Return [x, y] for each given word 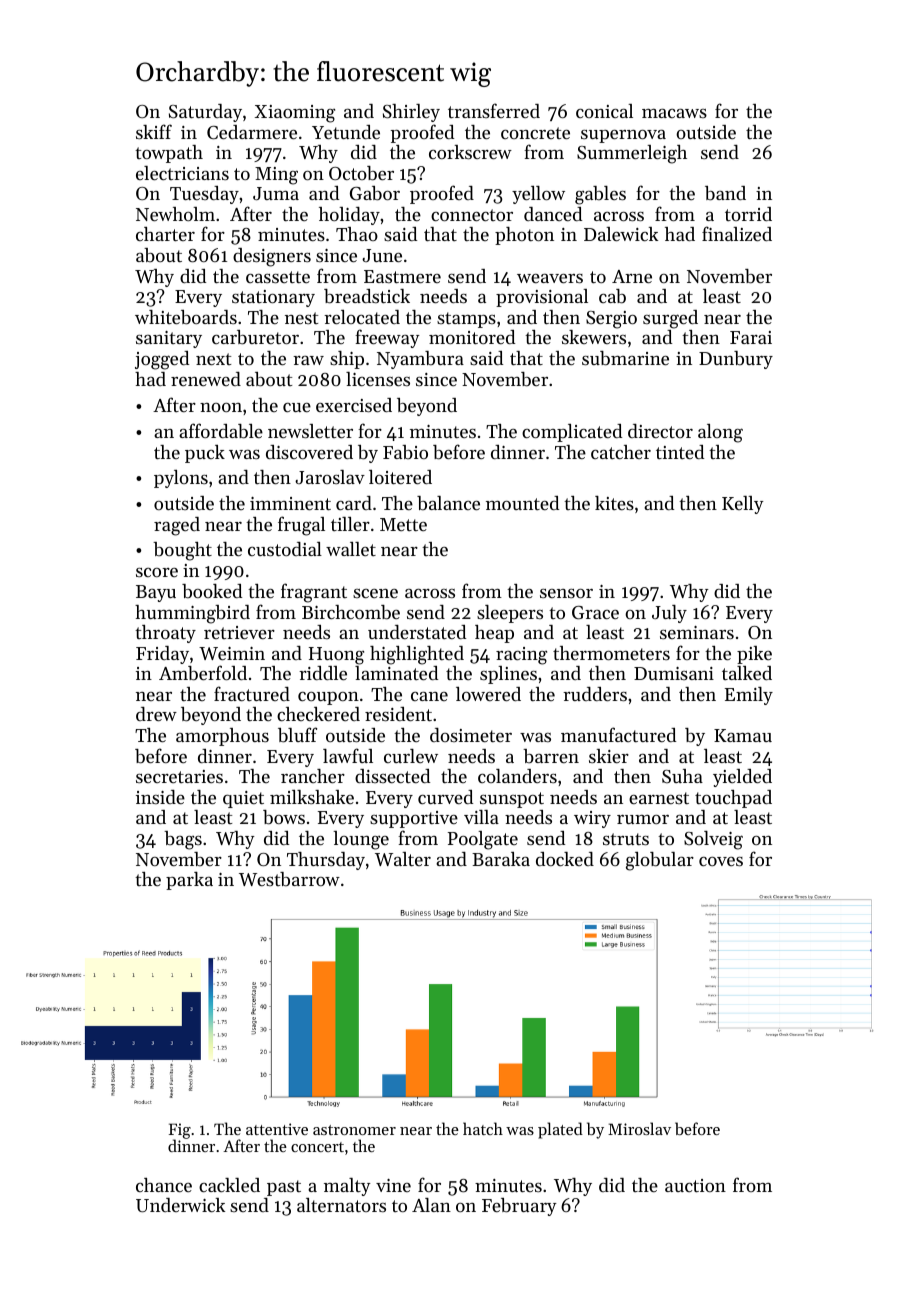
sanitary [169, 339]
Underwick [180, 1205]
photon [524, 236]
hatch [483, 1128]
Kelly [743, 505]
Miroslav [639, 1128]
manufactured [618, 734]
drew [156, 714]
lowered [488, 694]
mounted [522, 503]
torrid [748, 214]
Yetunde [346, 132]
